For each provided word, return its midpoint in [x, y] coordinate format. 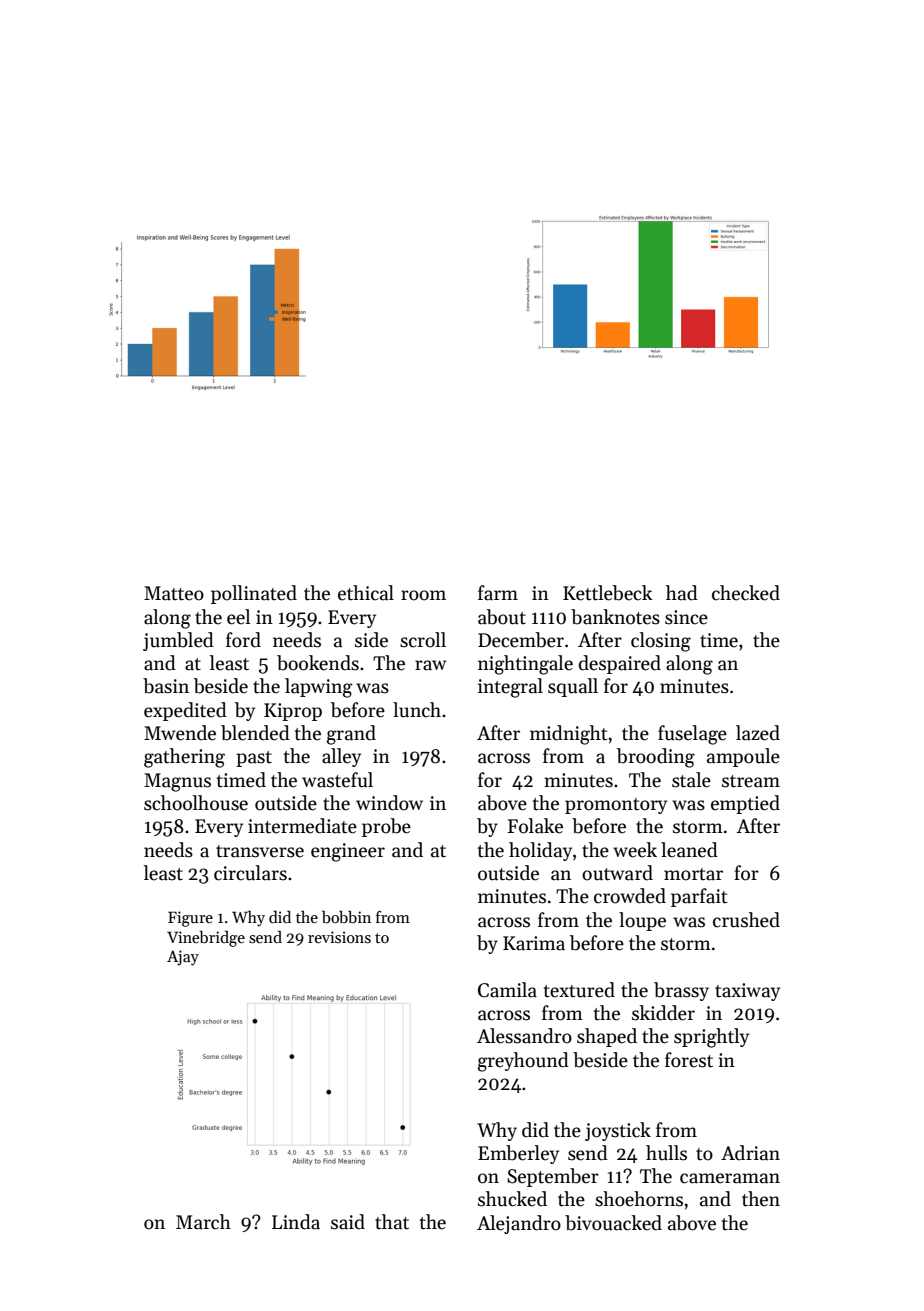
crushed [746, 920]
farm [498, 593]
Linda [296, 1222]
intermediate [302, 826]
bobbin [346, 917]
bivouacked [613, 1223]
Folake [535, 826]
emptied [745, 804]
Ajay [183, 958]
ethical [366, 593]
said [348, 1222]
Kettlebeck [607, 593]
